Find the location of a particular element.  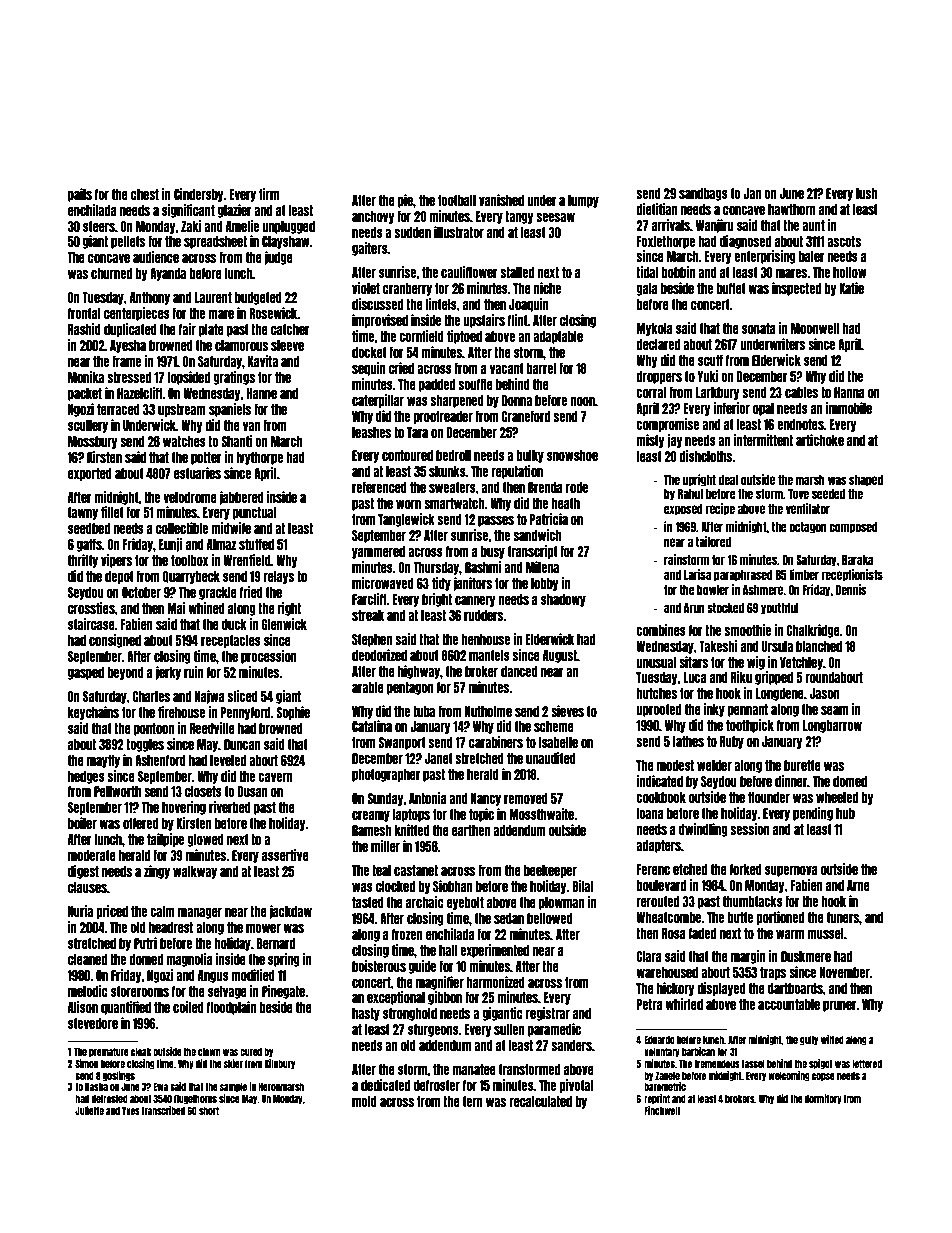

relays is located at coordinates (278, 577).
